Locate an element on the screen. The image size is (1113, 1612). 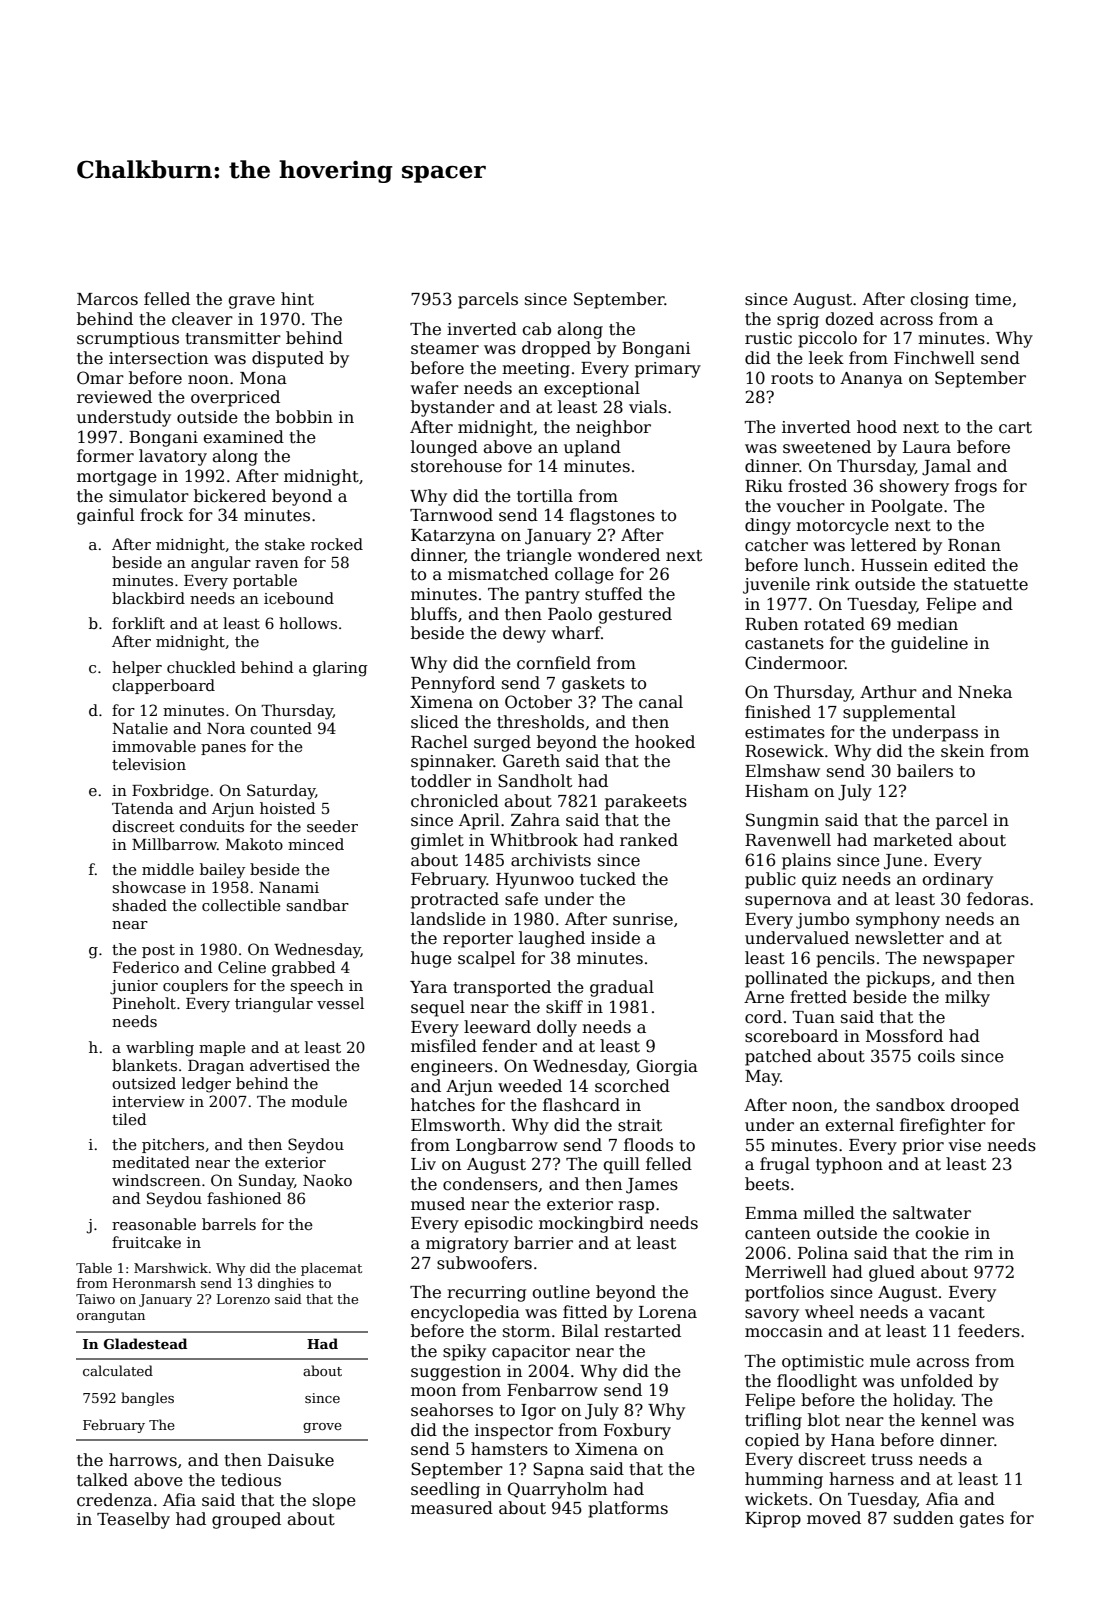
primary is located at coordinates (668, 370).
